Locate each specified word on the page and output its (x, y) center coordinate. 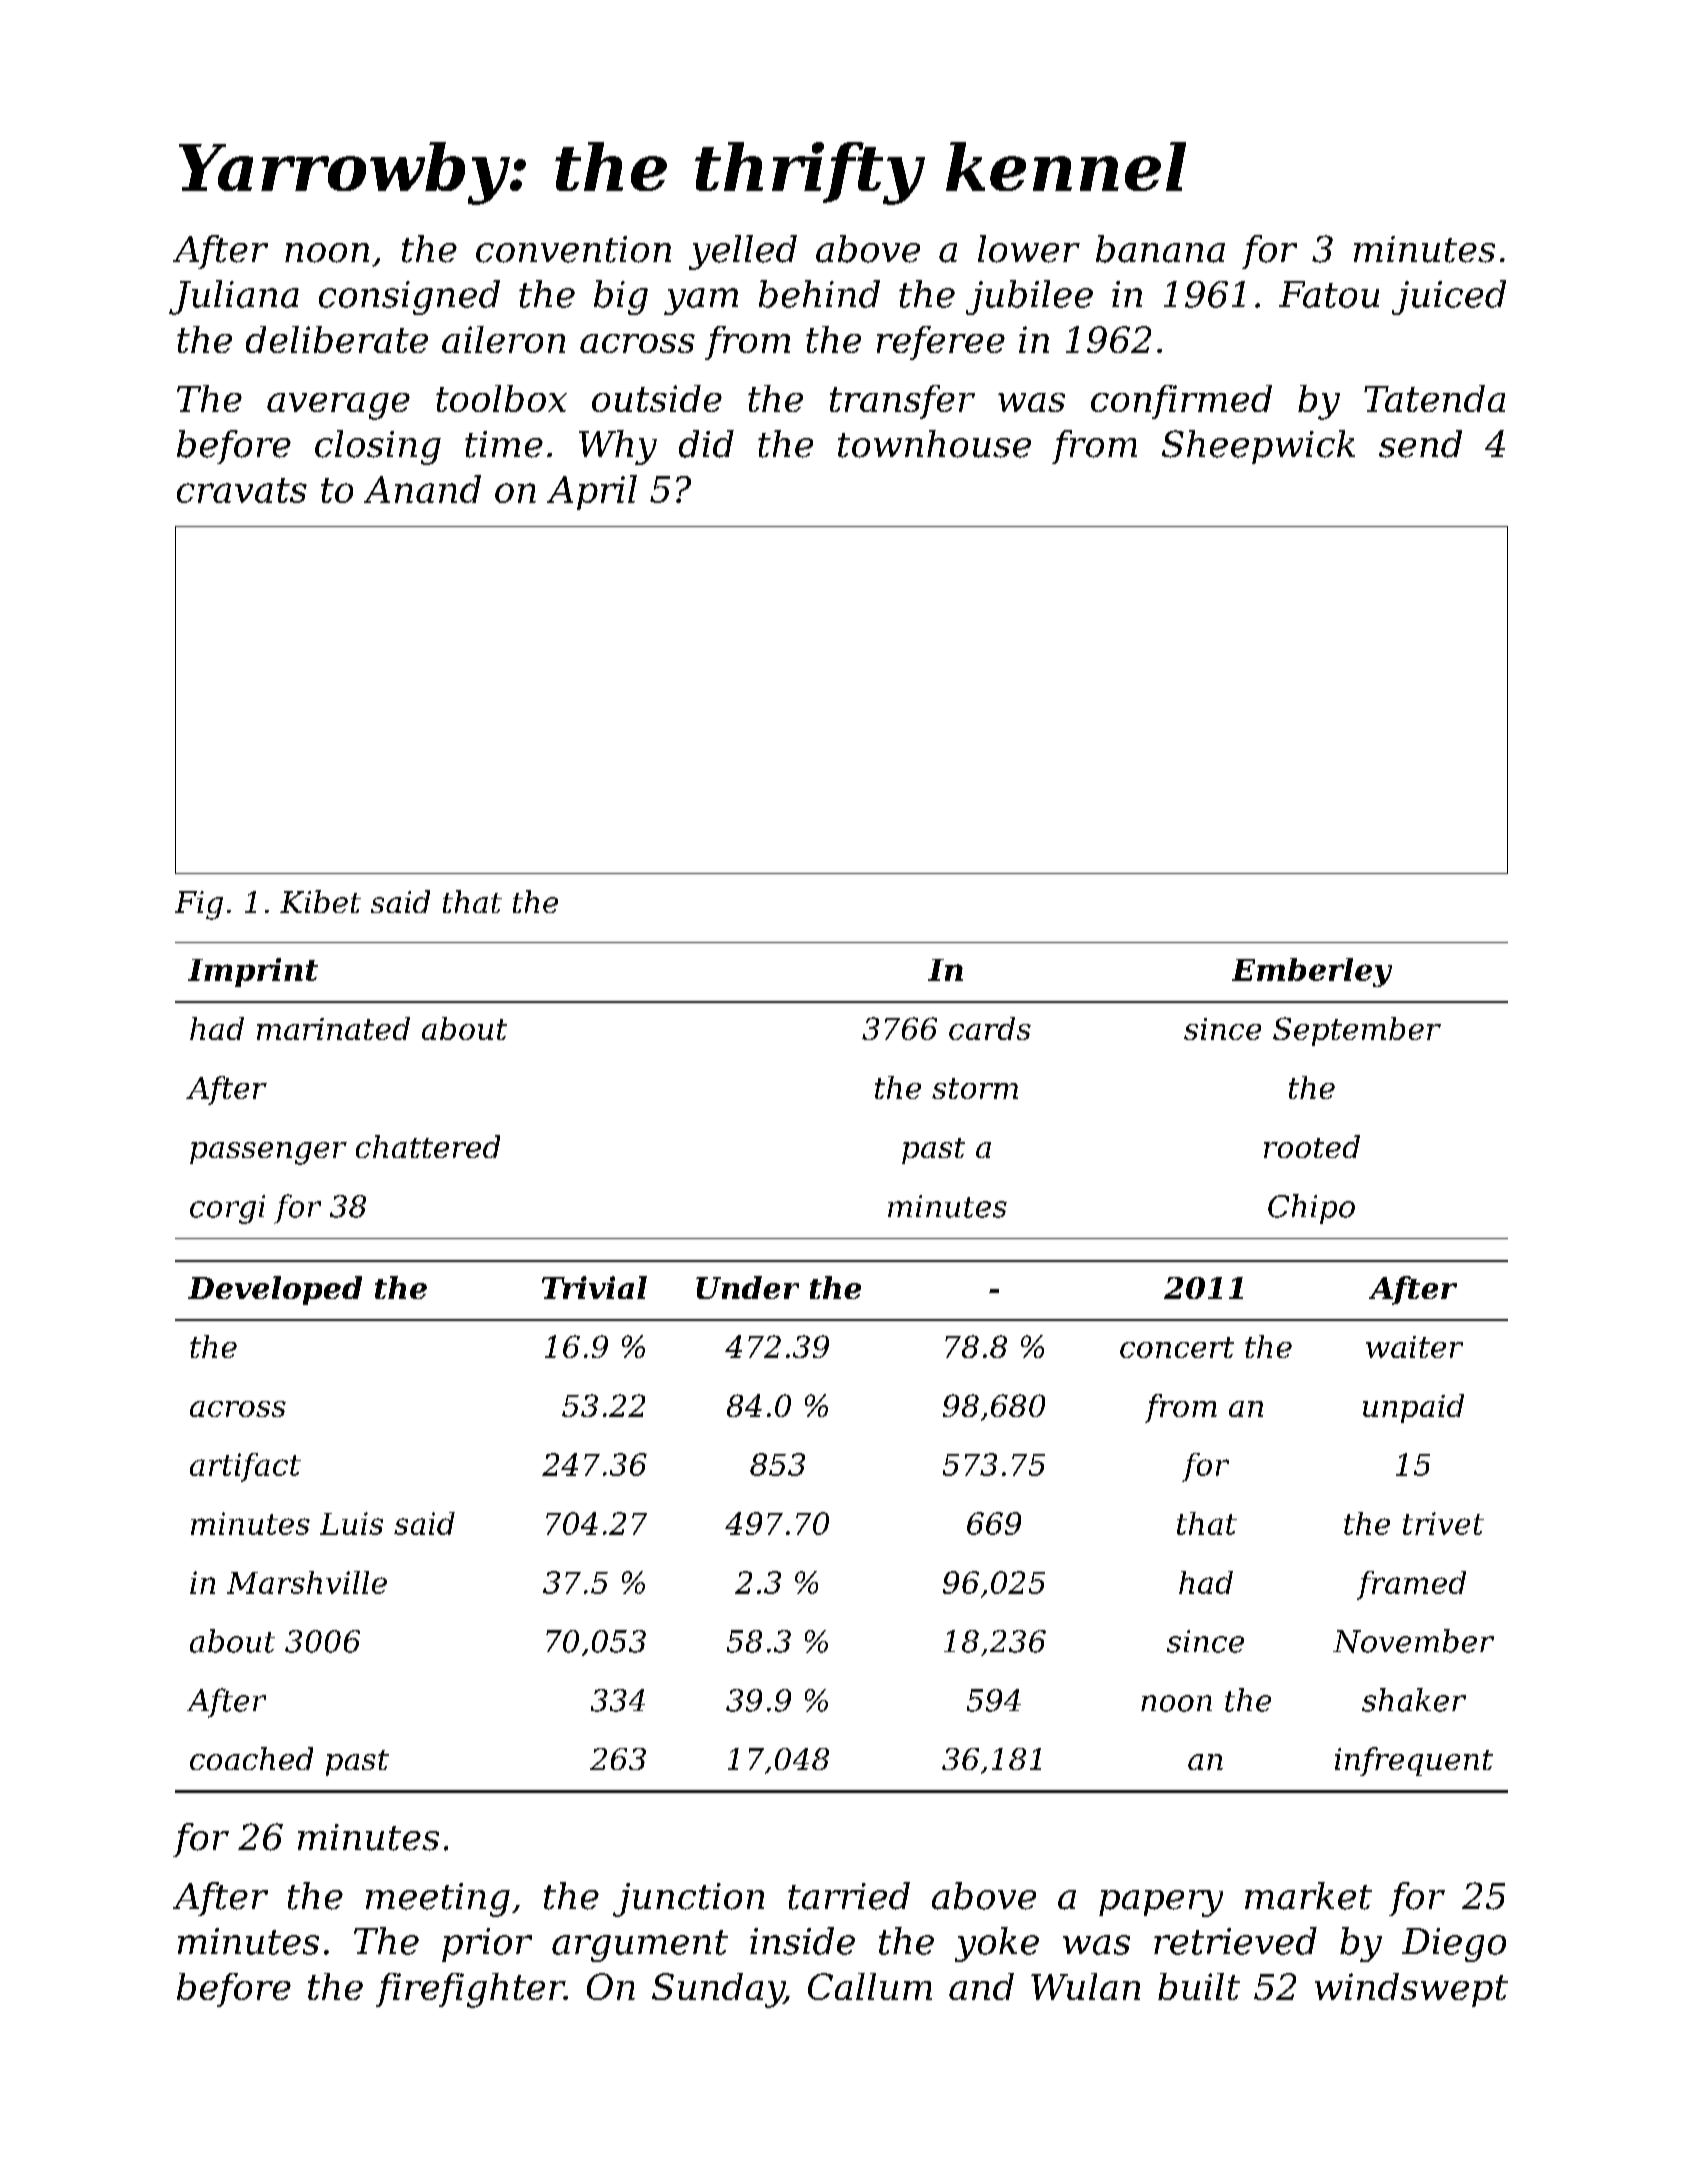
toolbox (501, 398)
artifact (245, 1467)
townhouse (934, 444)
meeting (438, 1900)
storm (975, 1088)
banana (1160, 249)
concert (1177, 1347)
